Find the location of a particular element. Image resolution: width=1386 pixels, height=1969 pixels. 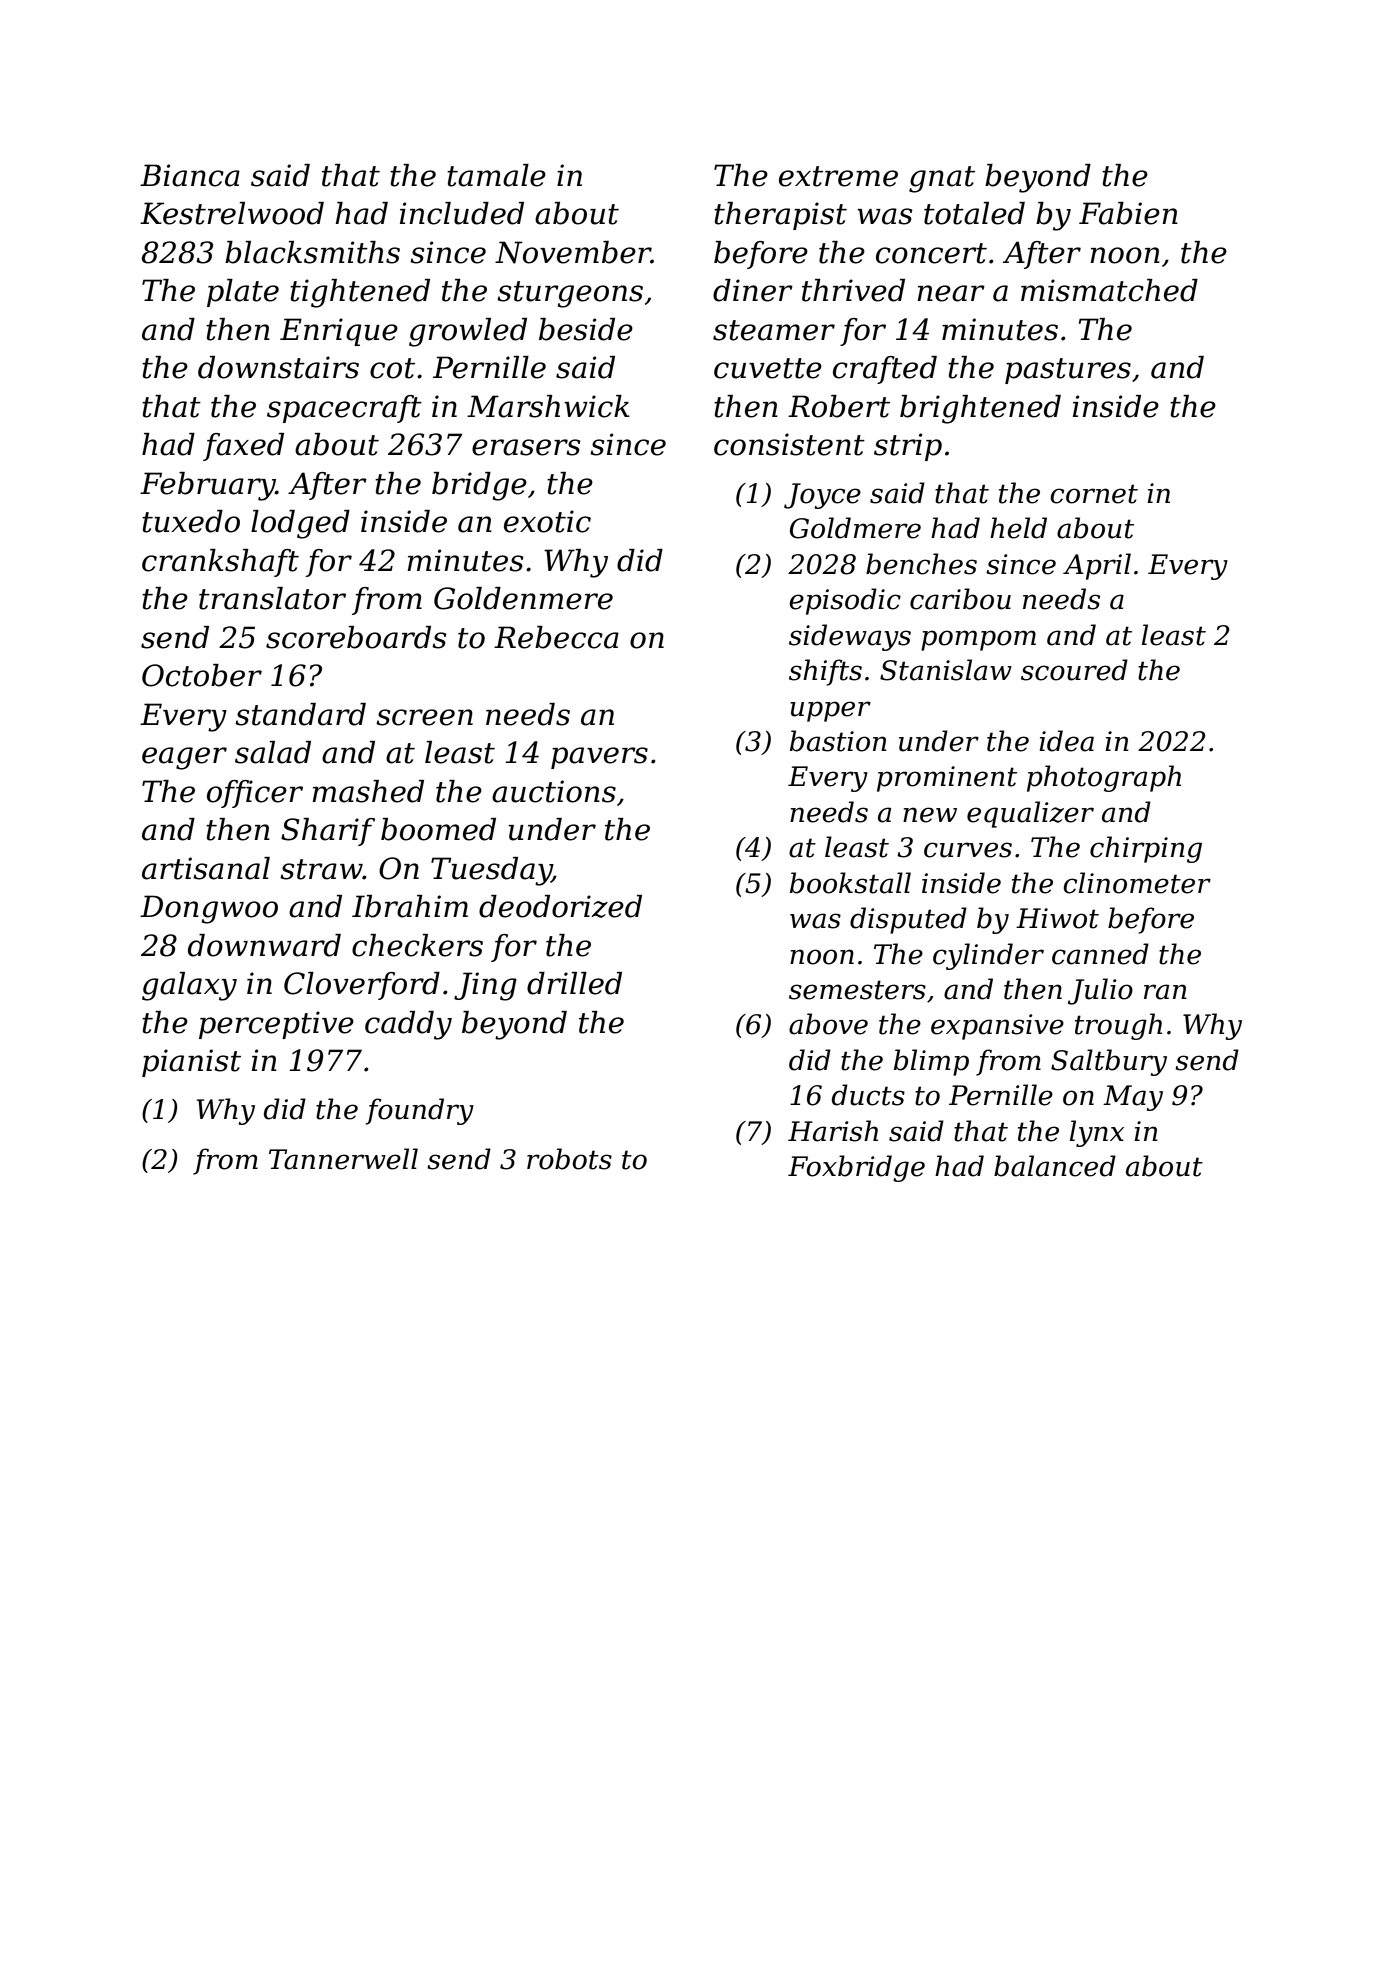

Bianca is located at coordinates (190, 175).
